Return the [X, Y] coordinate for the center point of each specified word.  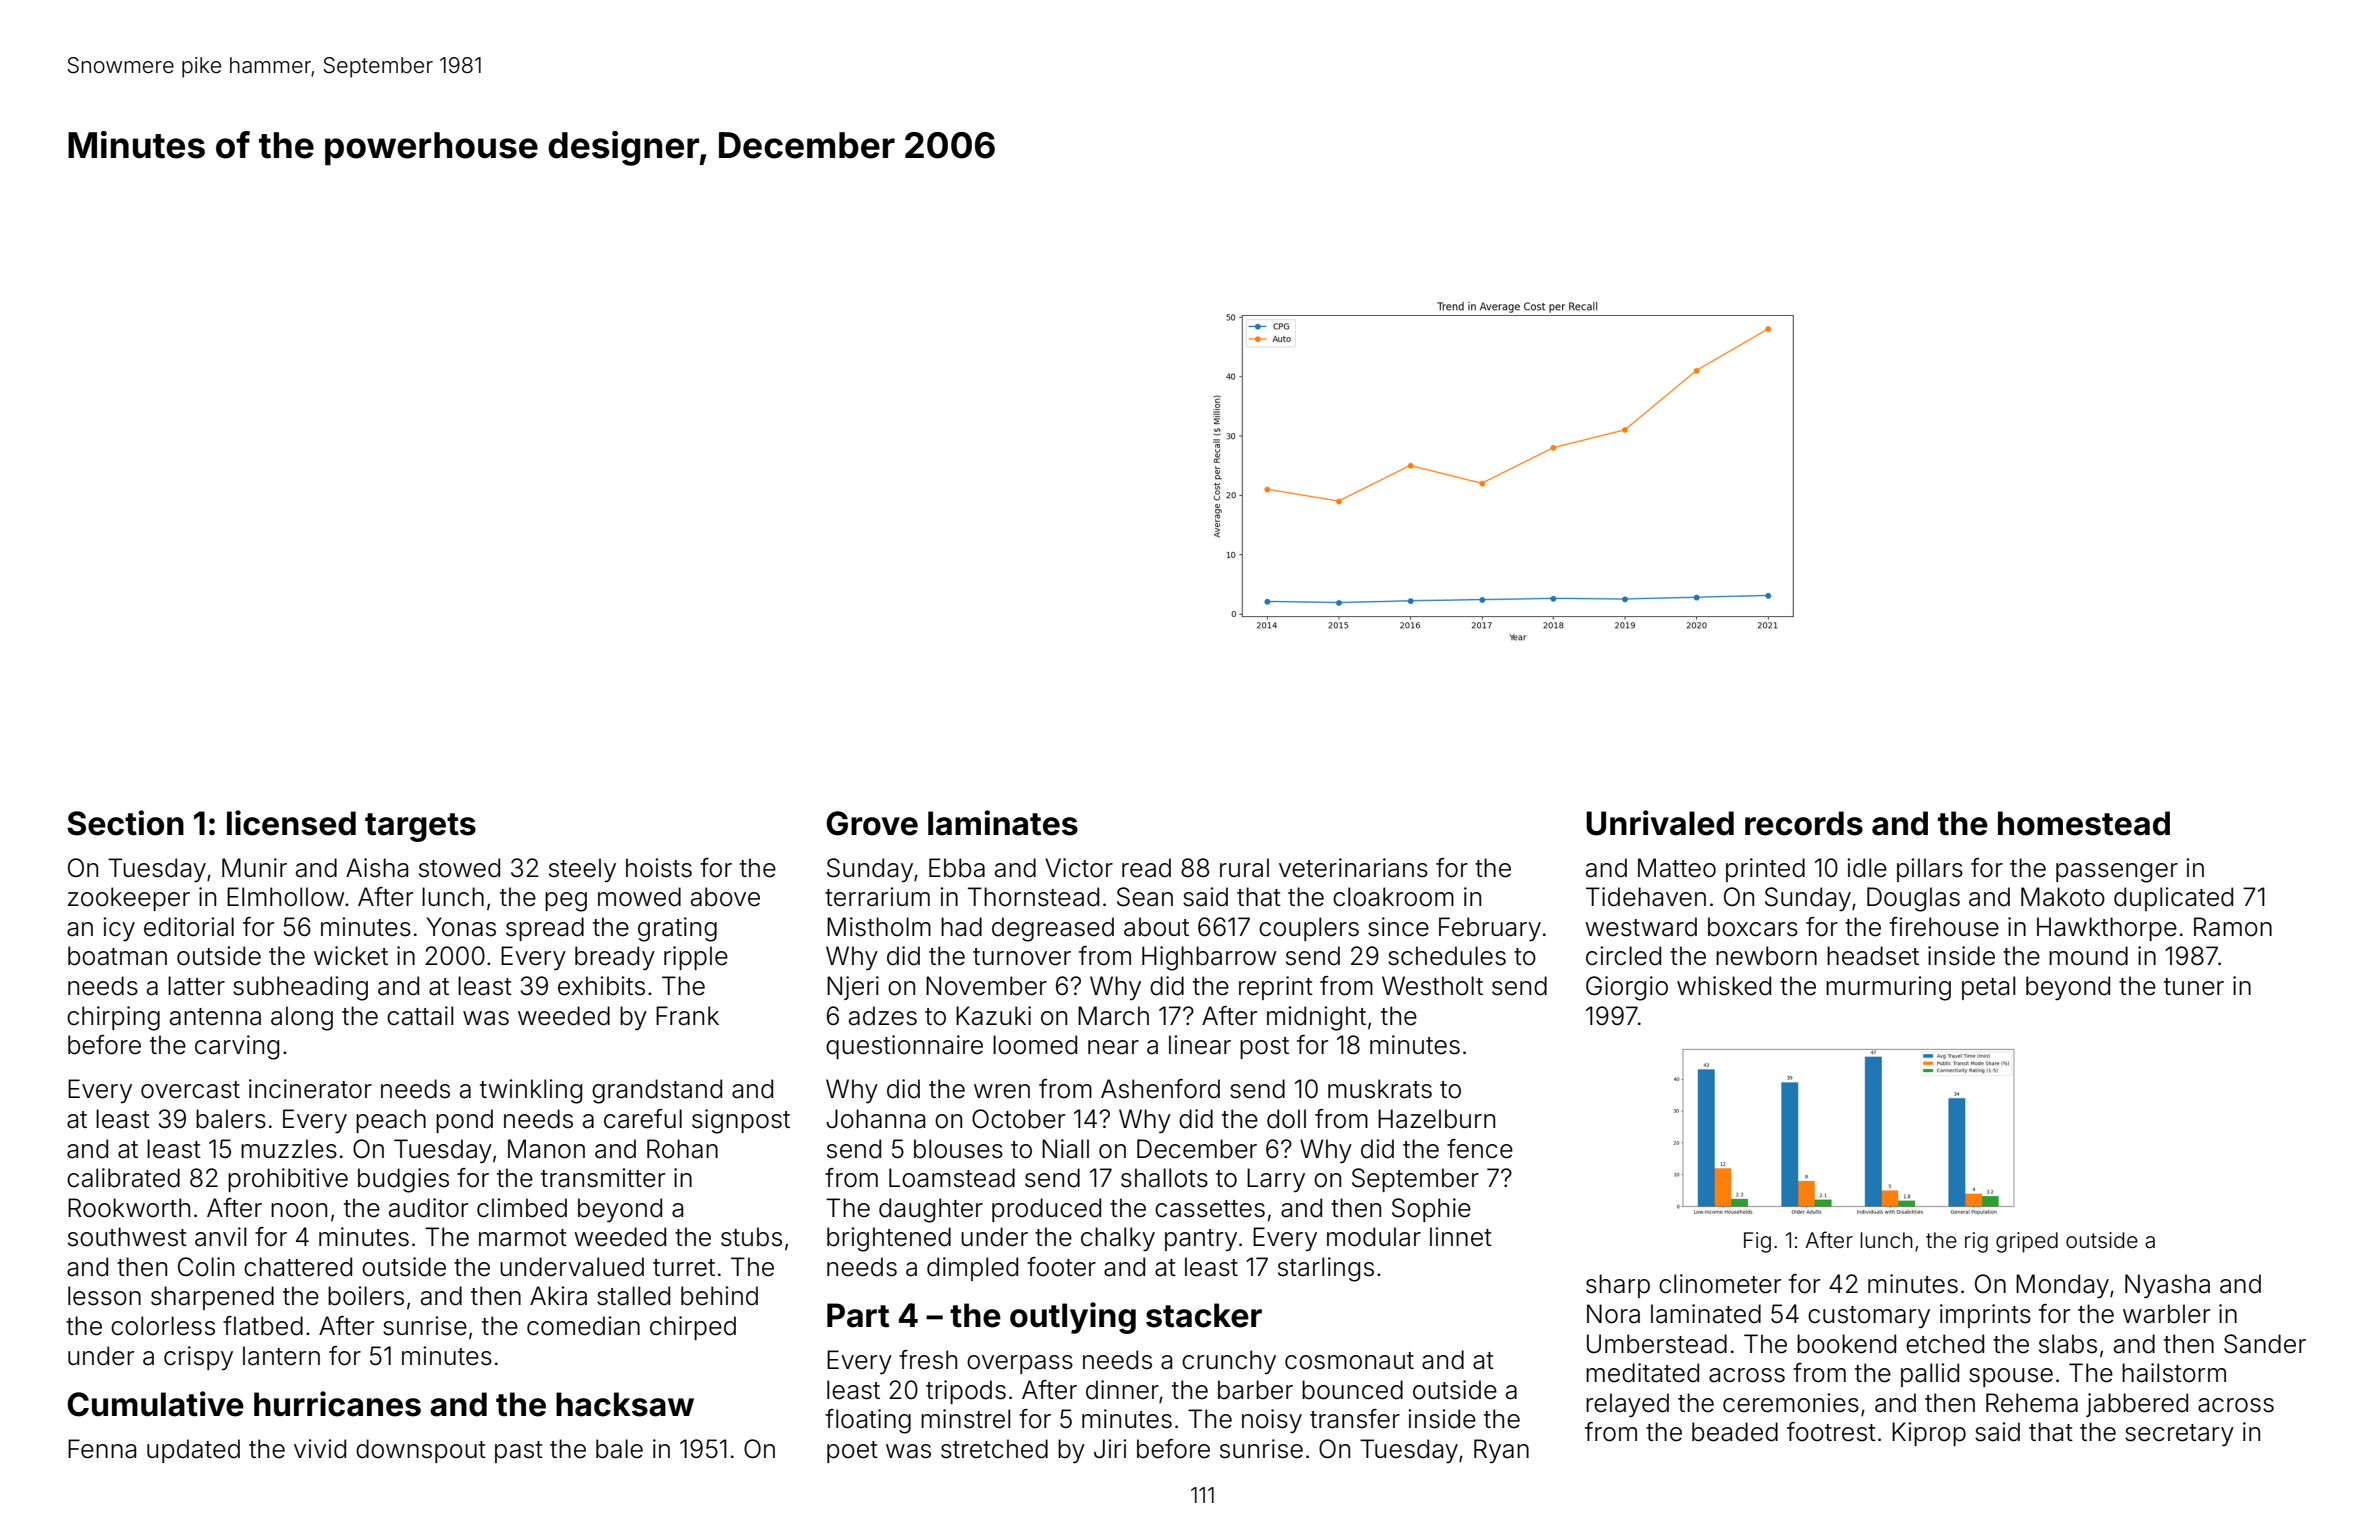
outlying [1073, 1318]
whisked [1724, 986]
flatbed [263, 1326]
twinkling [531, 1091]
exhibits [601, 986]
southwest [127, 1237]
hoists [659, 868]
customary [1869, 1317]
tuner [2194, 987]
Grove [872, 823]
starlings [1326, 1269]
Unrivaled [1660, 823]
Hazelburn [1436, 1119]
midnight [1316, 1018]
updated [193, 1451]
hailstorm [2174, 1373]
